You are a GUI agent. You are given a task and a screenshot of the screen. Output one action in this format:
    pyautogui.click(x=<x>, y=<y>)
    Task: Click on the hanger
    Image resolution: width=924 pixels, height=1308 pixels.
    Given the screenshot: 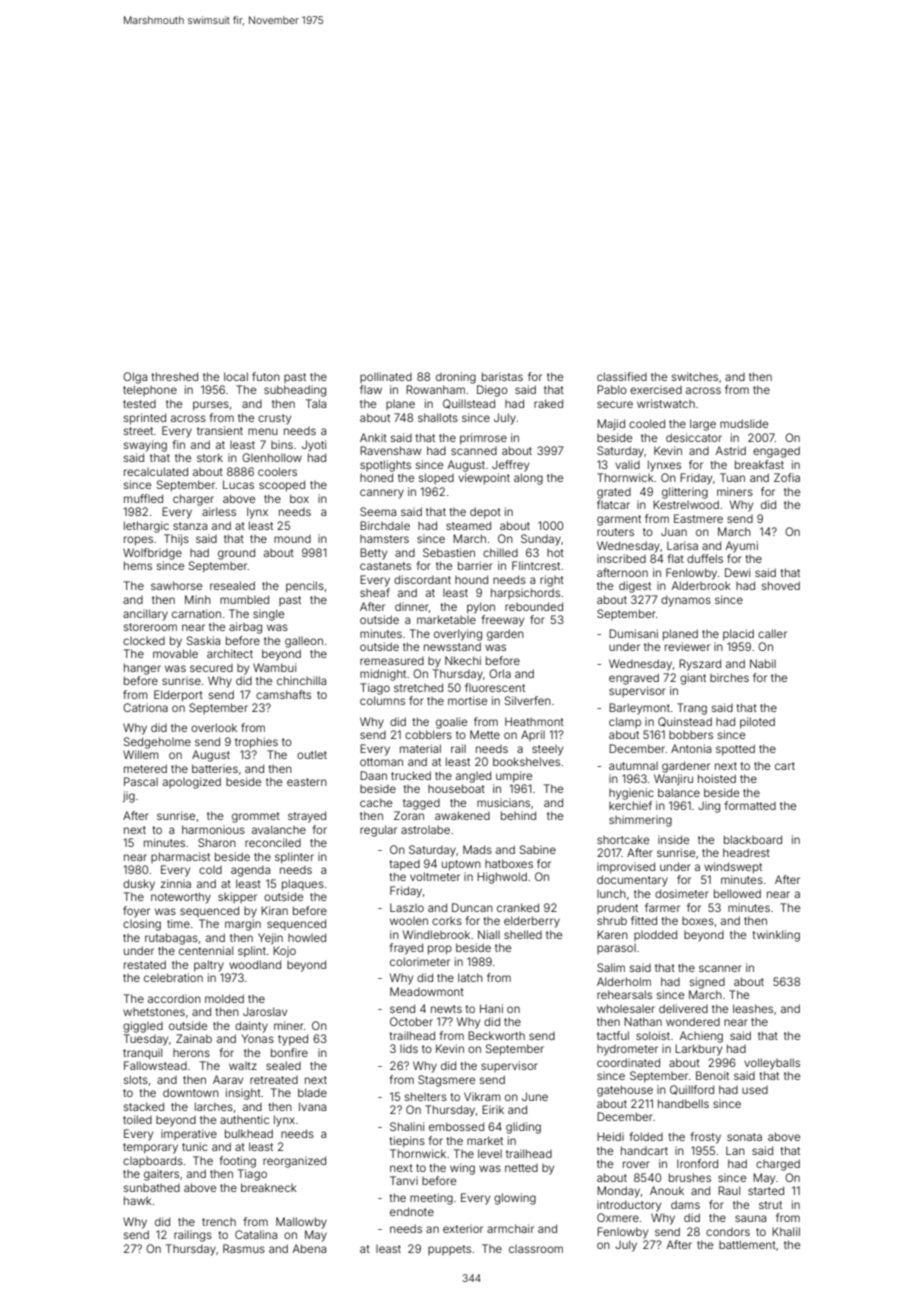 What is the action you would take?
    pyautogui.click(x=142, y=669)
